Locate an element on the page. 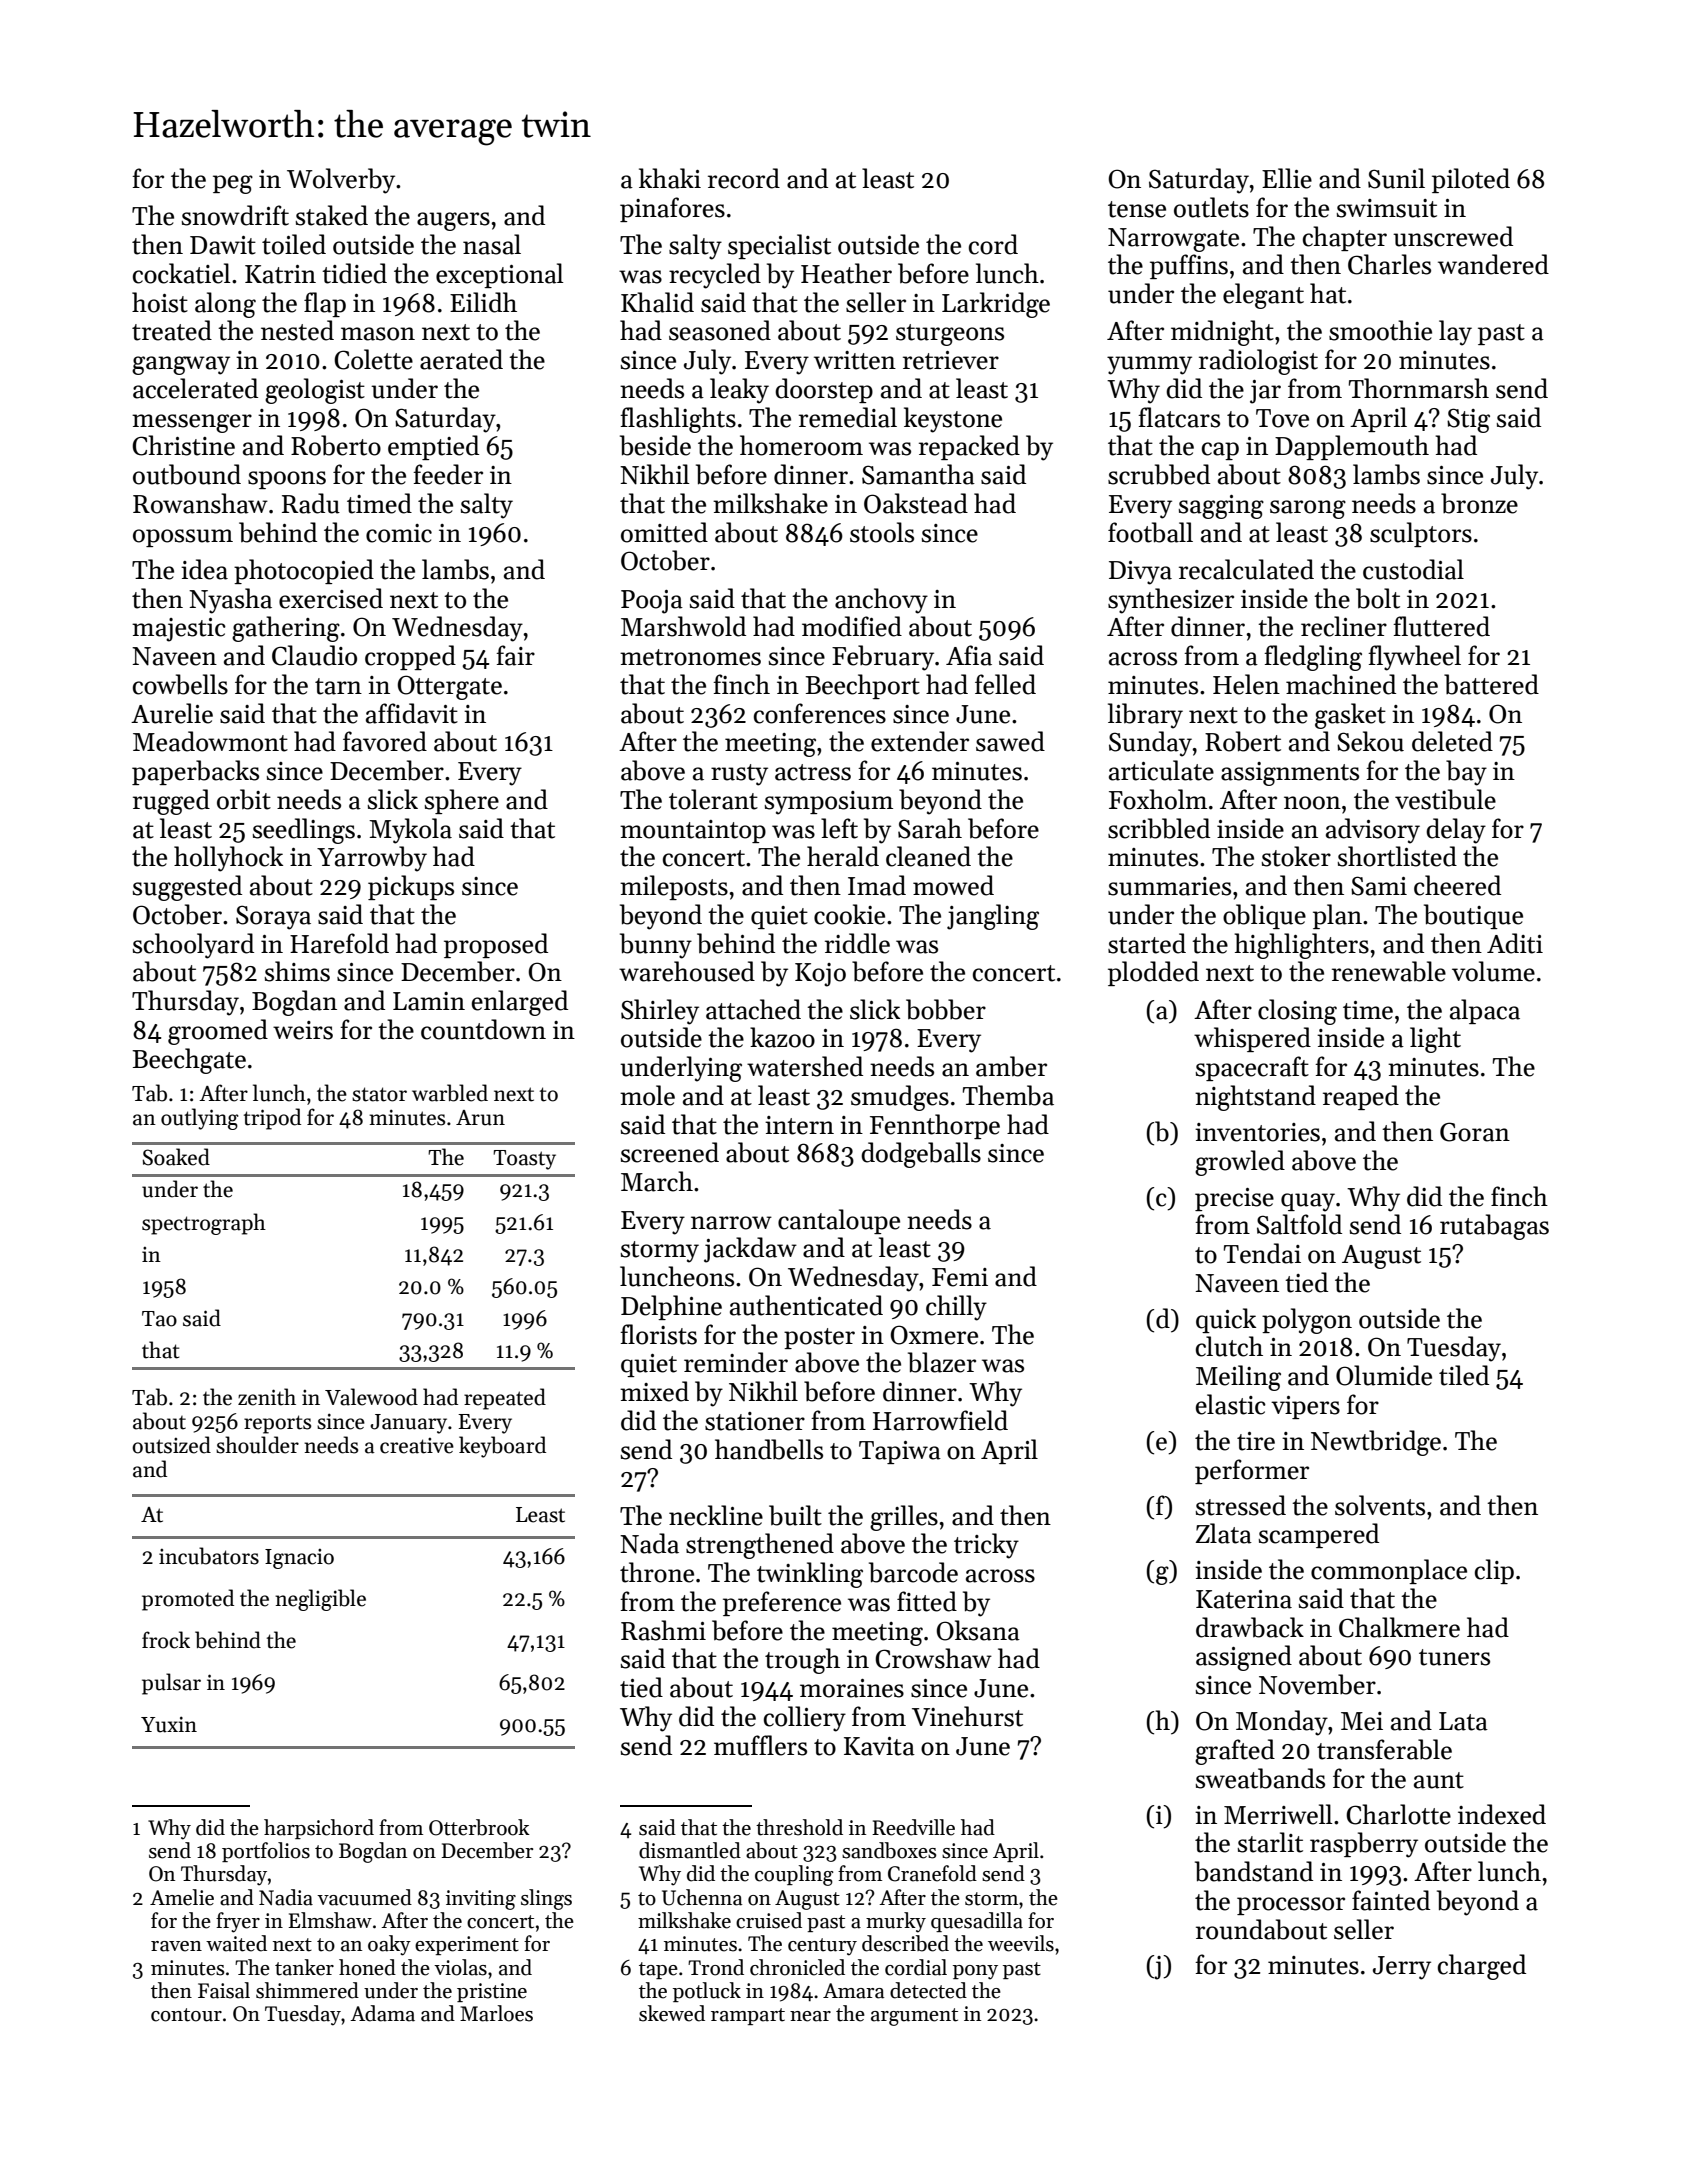  scampered is located at coordinates (1319, 1535).
